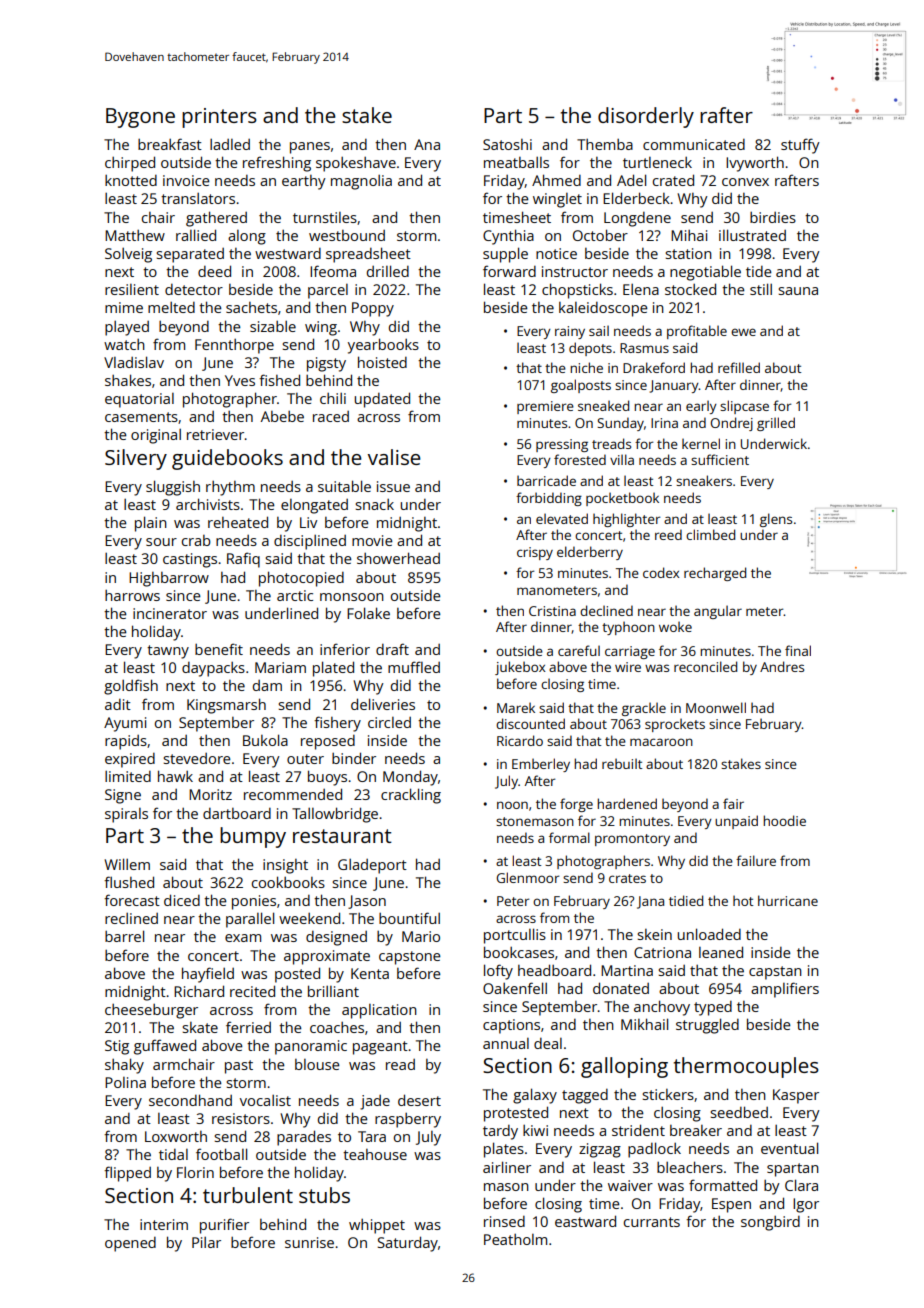  What do you see at coordinates (752, 235) in the screenshot?
I see `illustrated` at bounding box center [752, 235].
